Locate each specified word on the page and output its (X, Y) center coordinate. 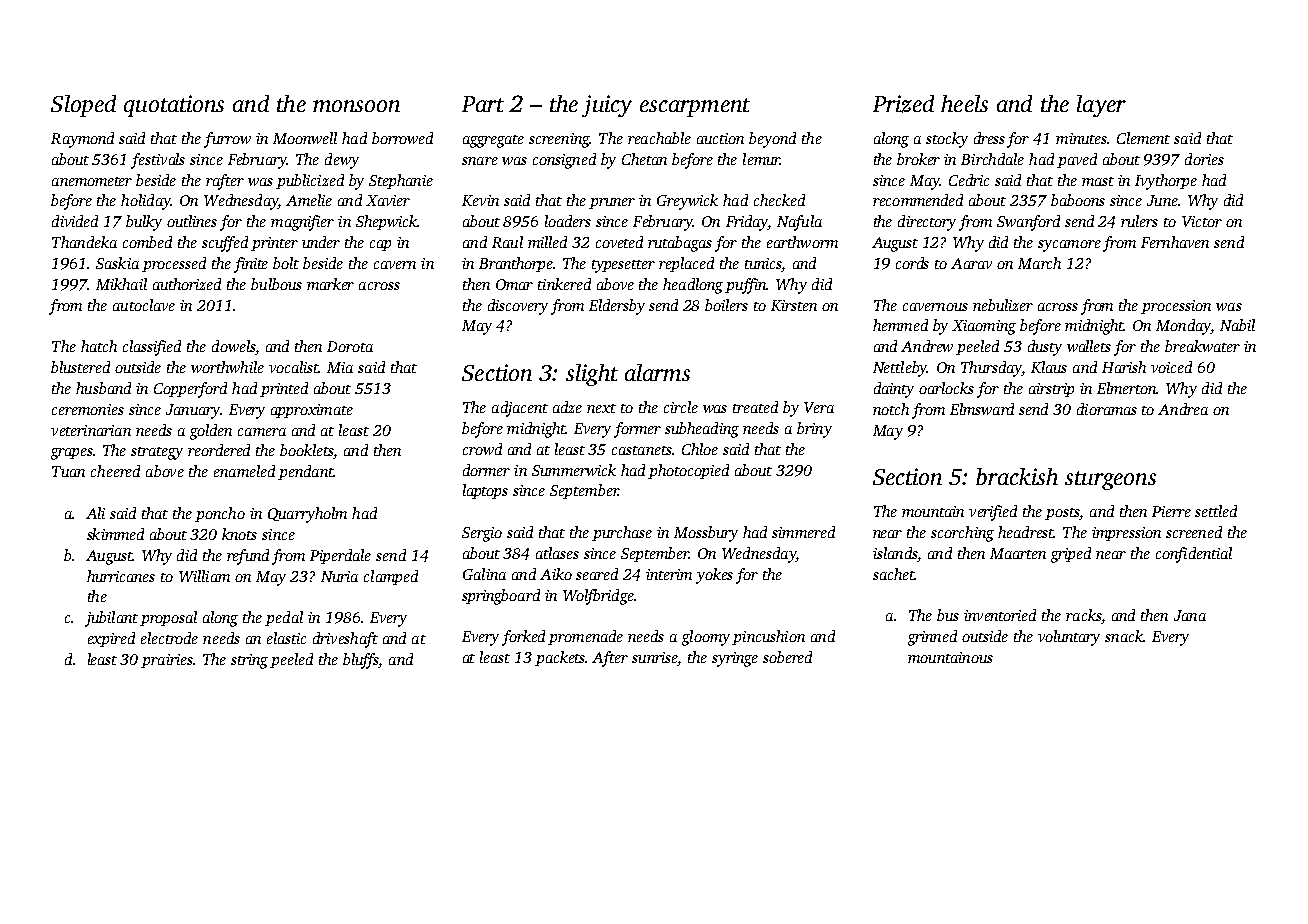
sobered (787, 657)
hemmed (900, 325)
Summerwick (574, 470)
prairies (167, 661)
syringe (735, 659)
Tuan (68, 471)
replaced (686, 264)
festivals (158, 161)
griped (1071, 555)
